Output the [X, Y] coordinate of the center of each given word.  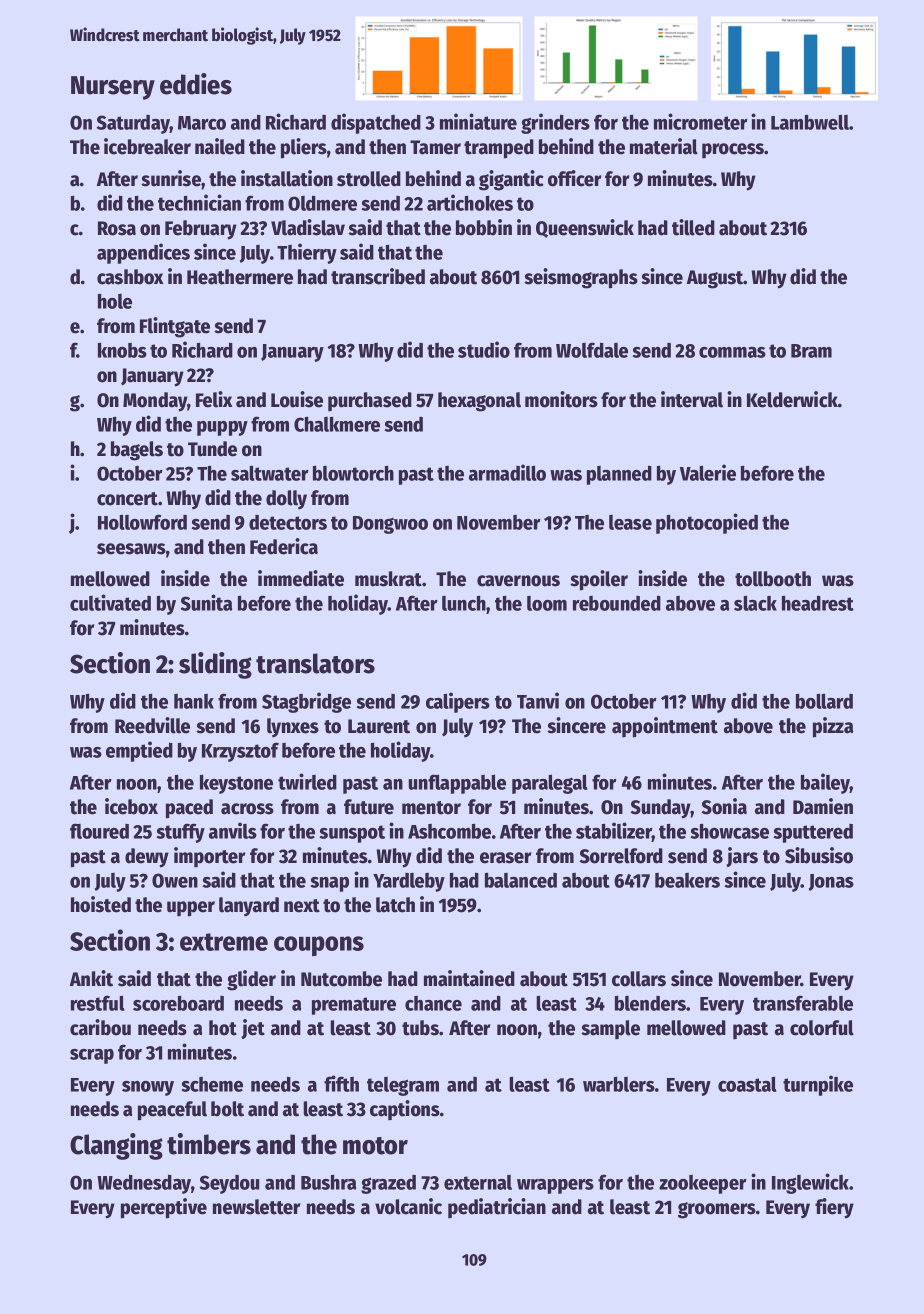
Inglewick [810, 1183]
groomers [717, 1210]
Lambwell [810, 122]
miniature [478, 121]
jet [253, 1029]
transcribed [378, 276]
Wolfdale [592, 350]
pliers [304, 148]
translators [315, 663]
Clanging [116, 1146]
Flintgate [175, 327]
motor [375, 1146]
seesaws [131, 549]
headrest [818, 603]
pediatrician [497, 1208]
